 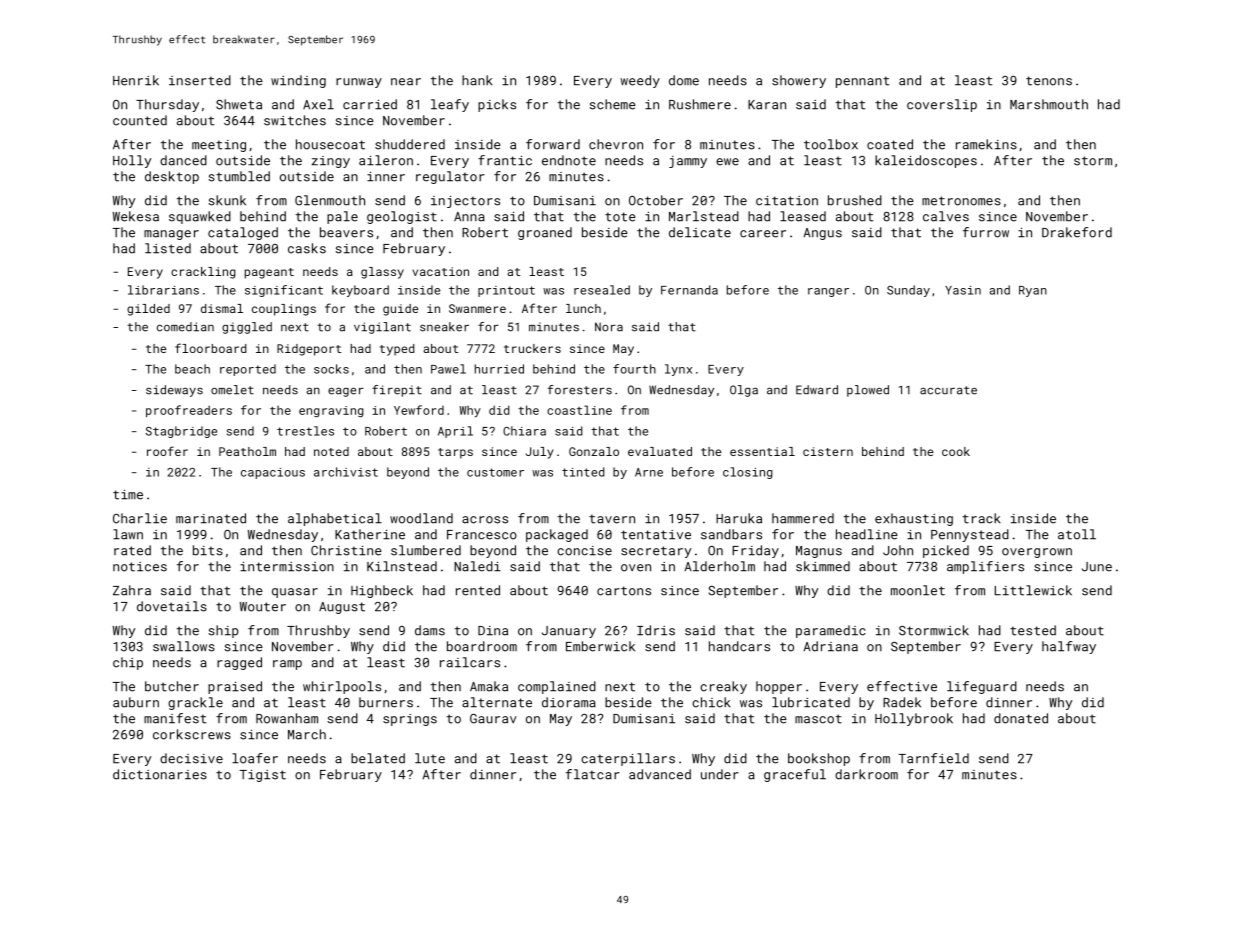 I want to click on belated, so click(x=378, y=758).
